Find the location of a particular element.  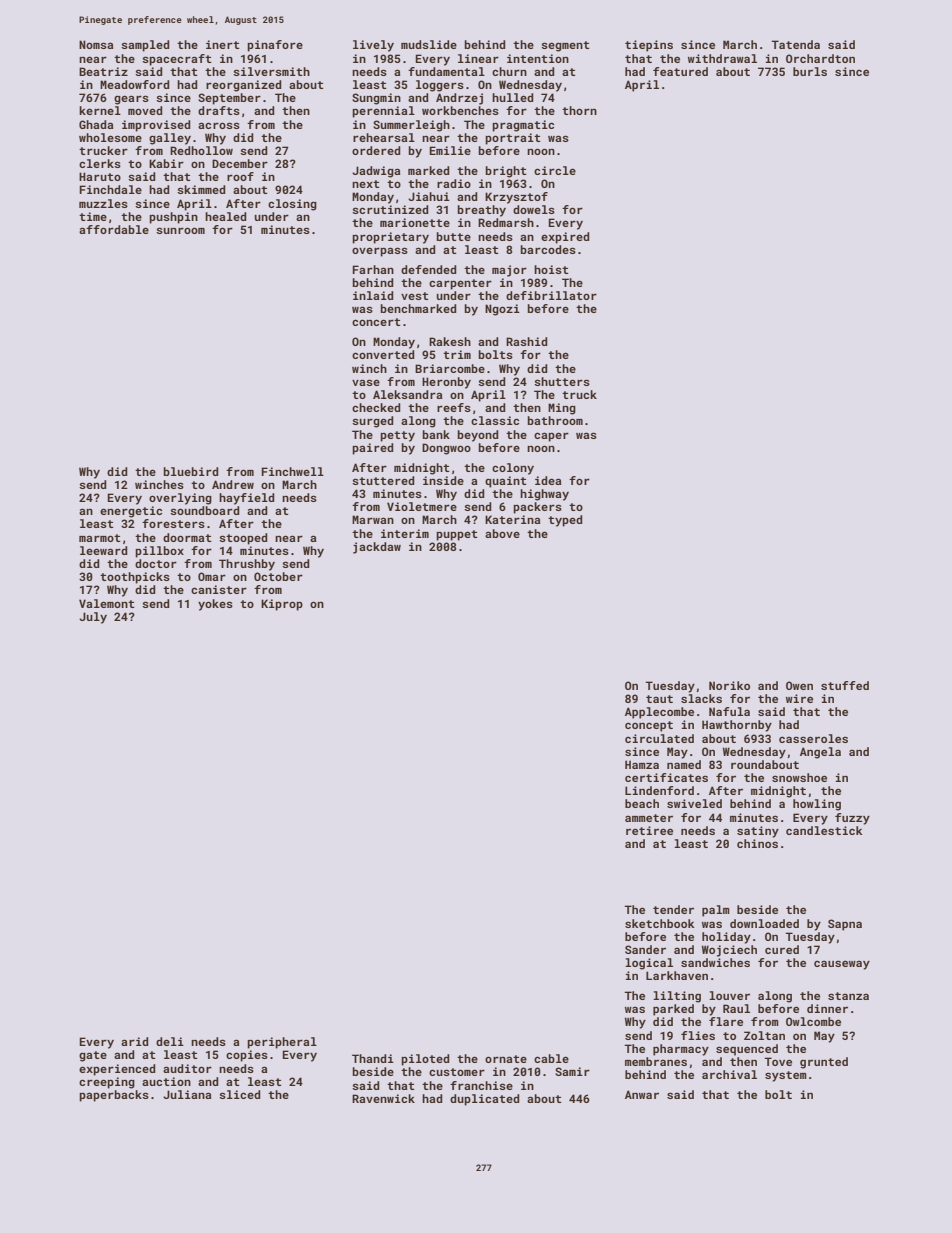

Redhollow is located at coordinates (201, 150).
